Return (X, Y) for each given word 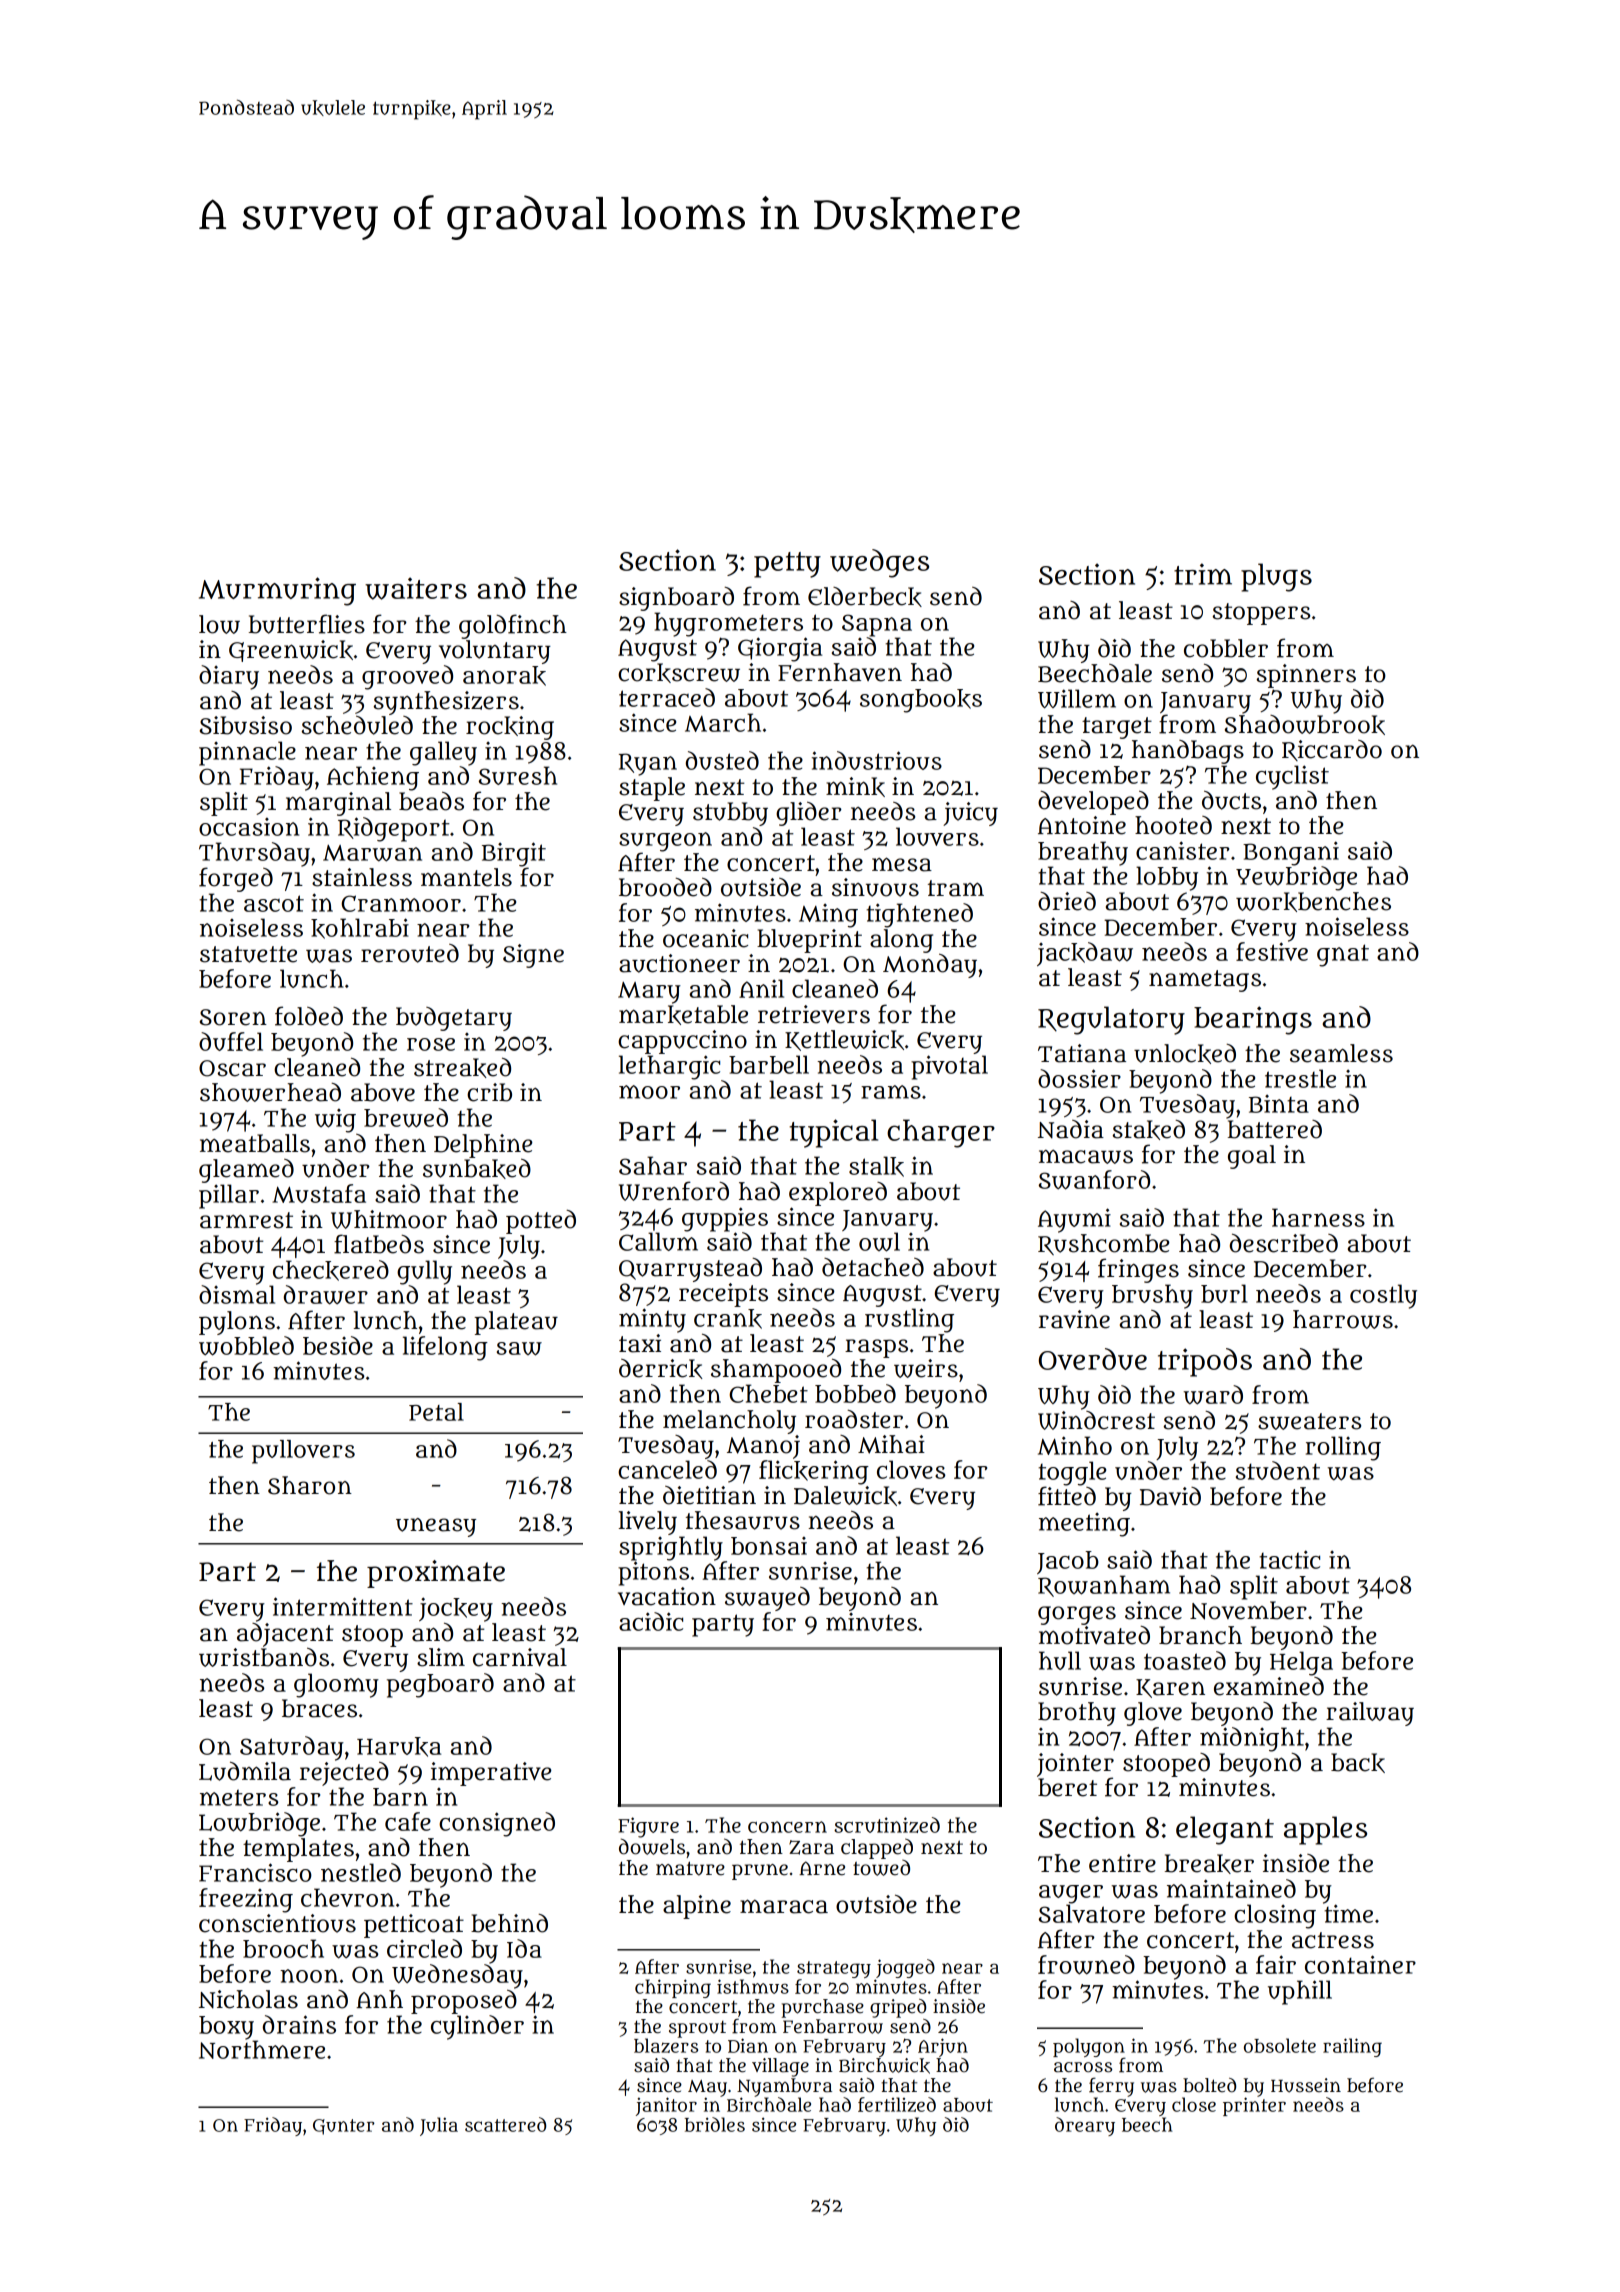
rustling (909, 1320)
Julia (439, 2126)
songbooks (921, 701)
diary (229, 677)
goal (1252, 1157)
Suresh (518, 775)
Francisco (255, 1872)
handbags (1188, 752)
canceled (667, 1469)
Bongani (1291, 853)
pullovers (303, 1452)
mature (690, 1868)
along (901, 941)
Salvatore (1092, 1913)
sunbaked (477, 1169)
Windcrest (1096, 1420)
